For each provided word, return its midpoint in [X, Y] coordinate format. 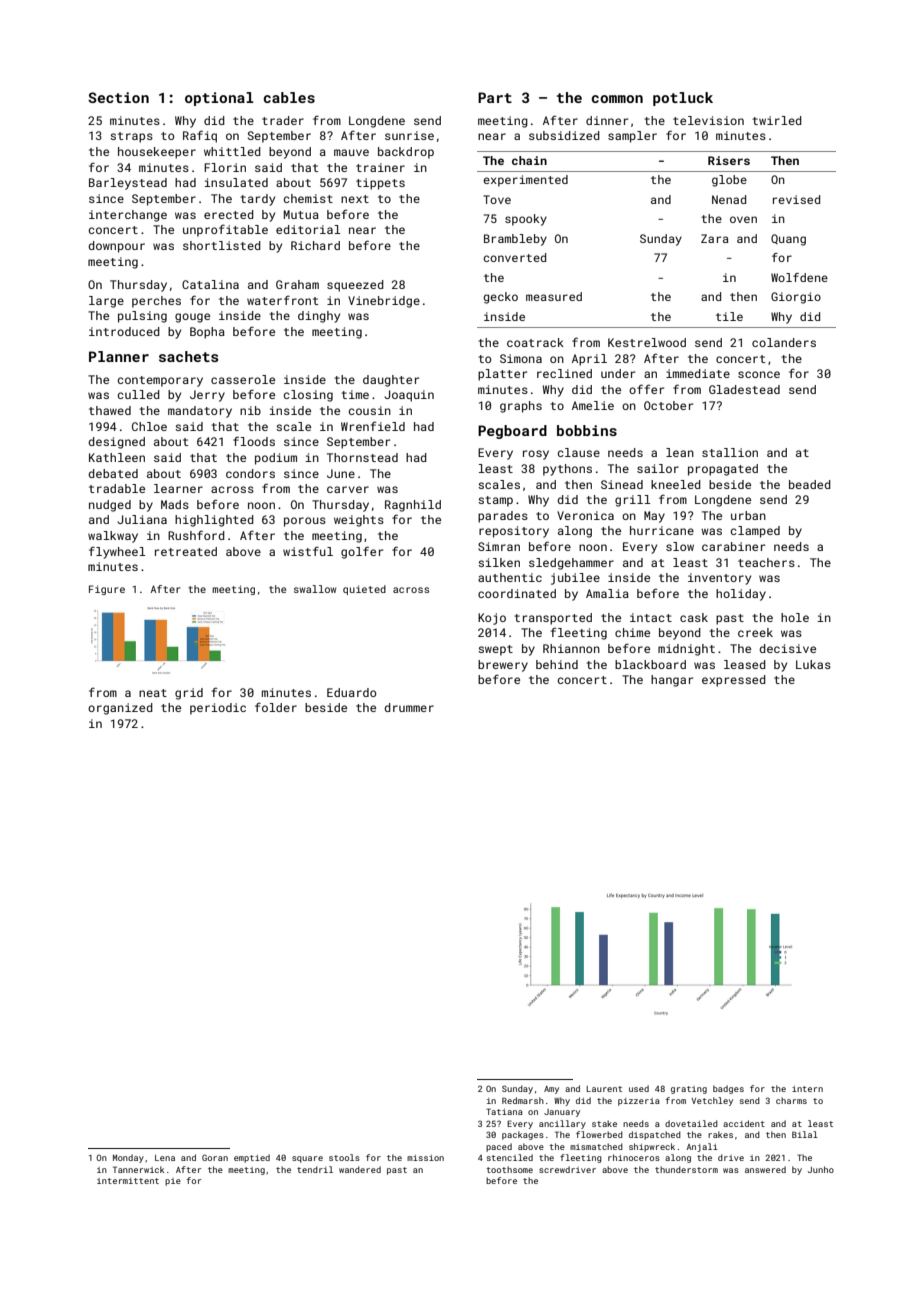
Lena [165, 1158]
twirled [777, 120]
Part [495, 97]
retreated [186, 551]
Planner [119, 356]
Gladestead [744, 389]
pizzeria [639, 1102]
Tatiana [504, 1111]
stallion [730, 452]
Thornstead [362, 457]
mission [425, 1158]
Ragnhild [413, 506]
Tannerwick [138, 1169]
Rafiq [200, 136]
